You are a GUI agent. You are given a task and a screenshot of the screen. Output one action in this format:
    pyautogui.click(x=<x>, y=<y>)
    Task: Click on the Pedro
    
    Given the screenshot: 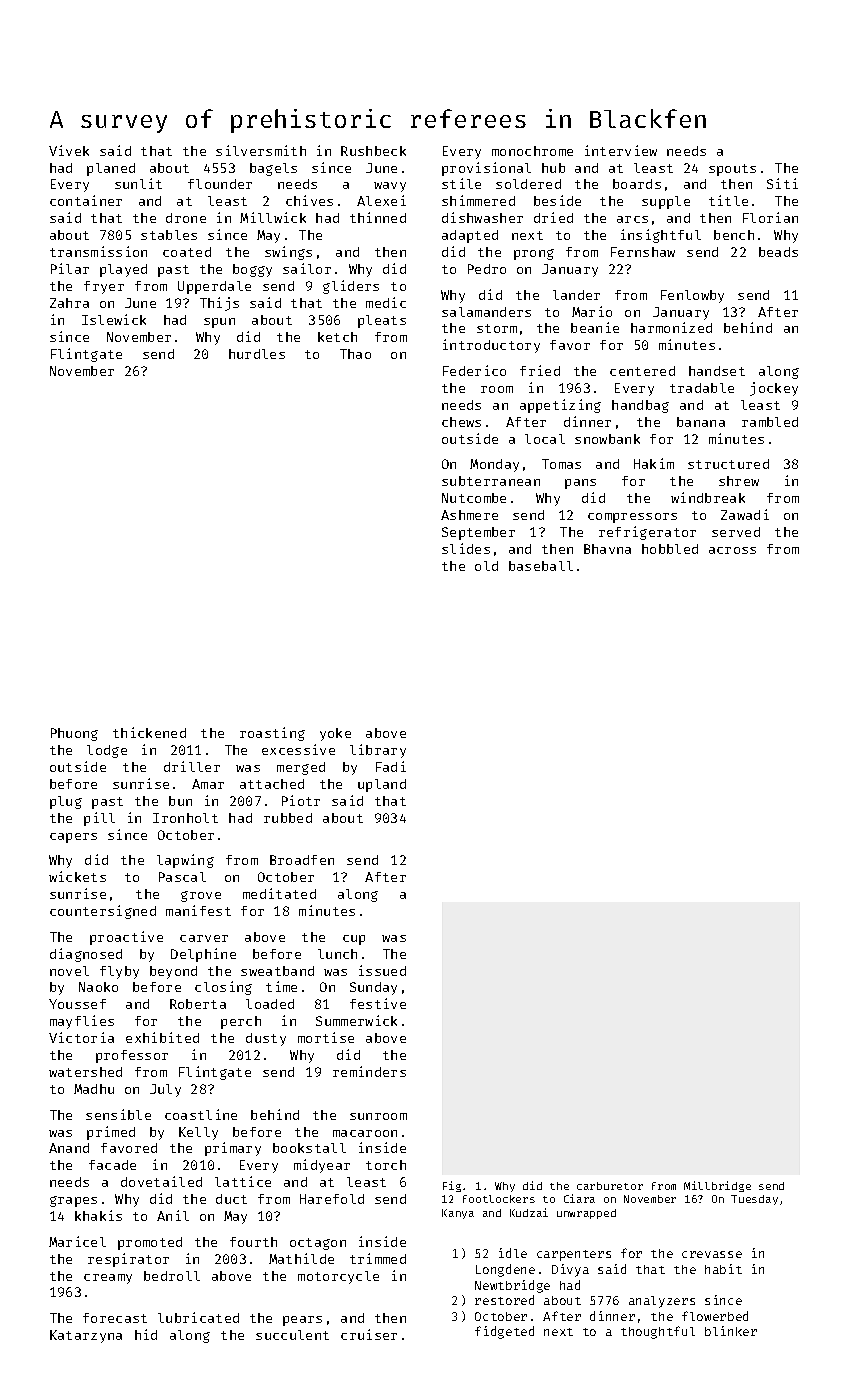 What is the action you would take?
    pyautogui.click(x=487, y=269)
